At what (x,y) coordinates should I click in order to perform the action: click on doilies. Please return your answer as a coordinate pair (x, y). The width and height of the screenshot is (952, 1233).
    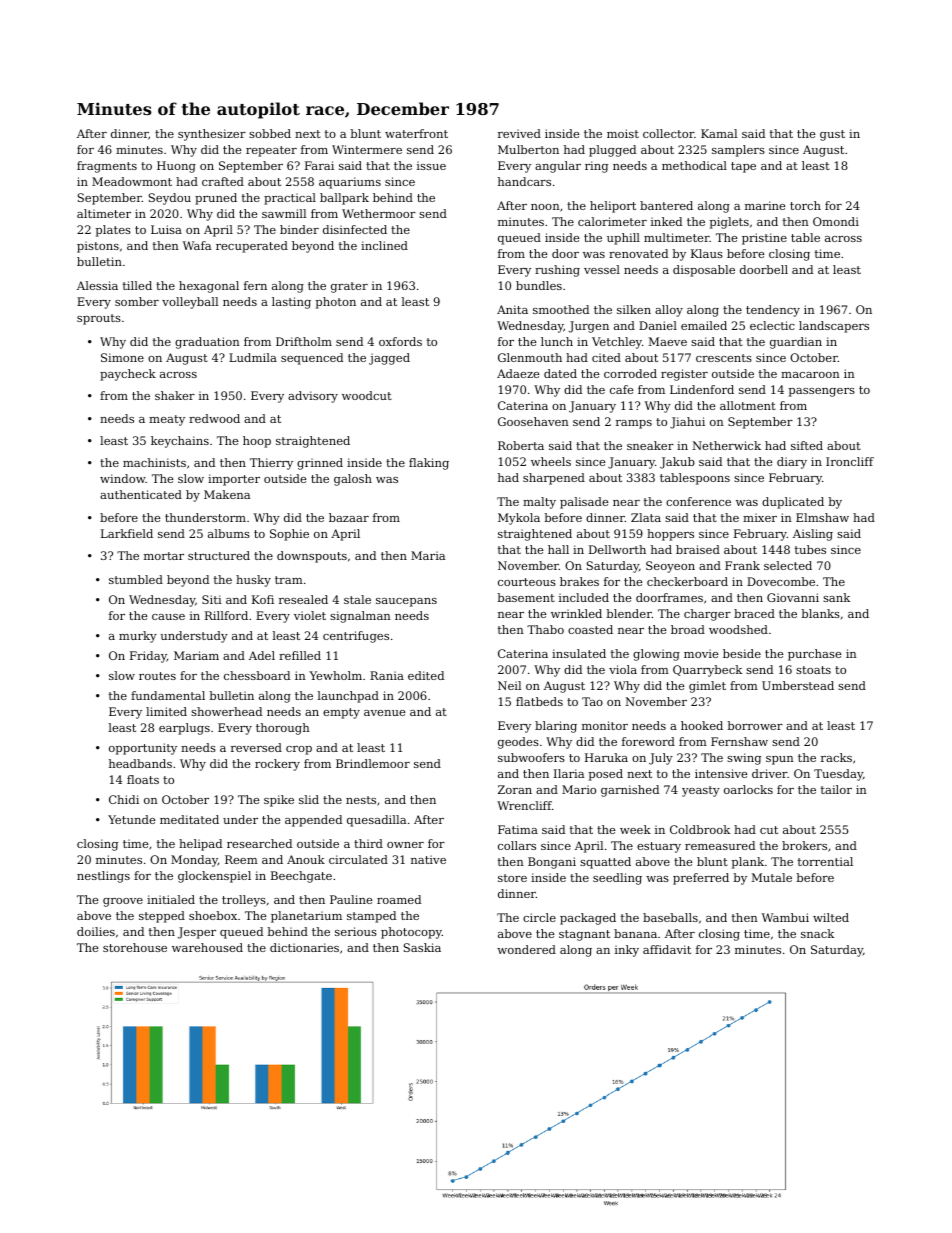
    Looking at the image, I should click on (96, 931).
